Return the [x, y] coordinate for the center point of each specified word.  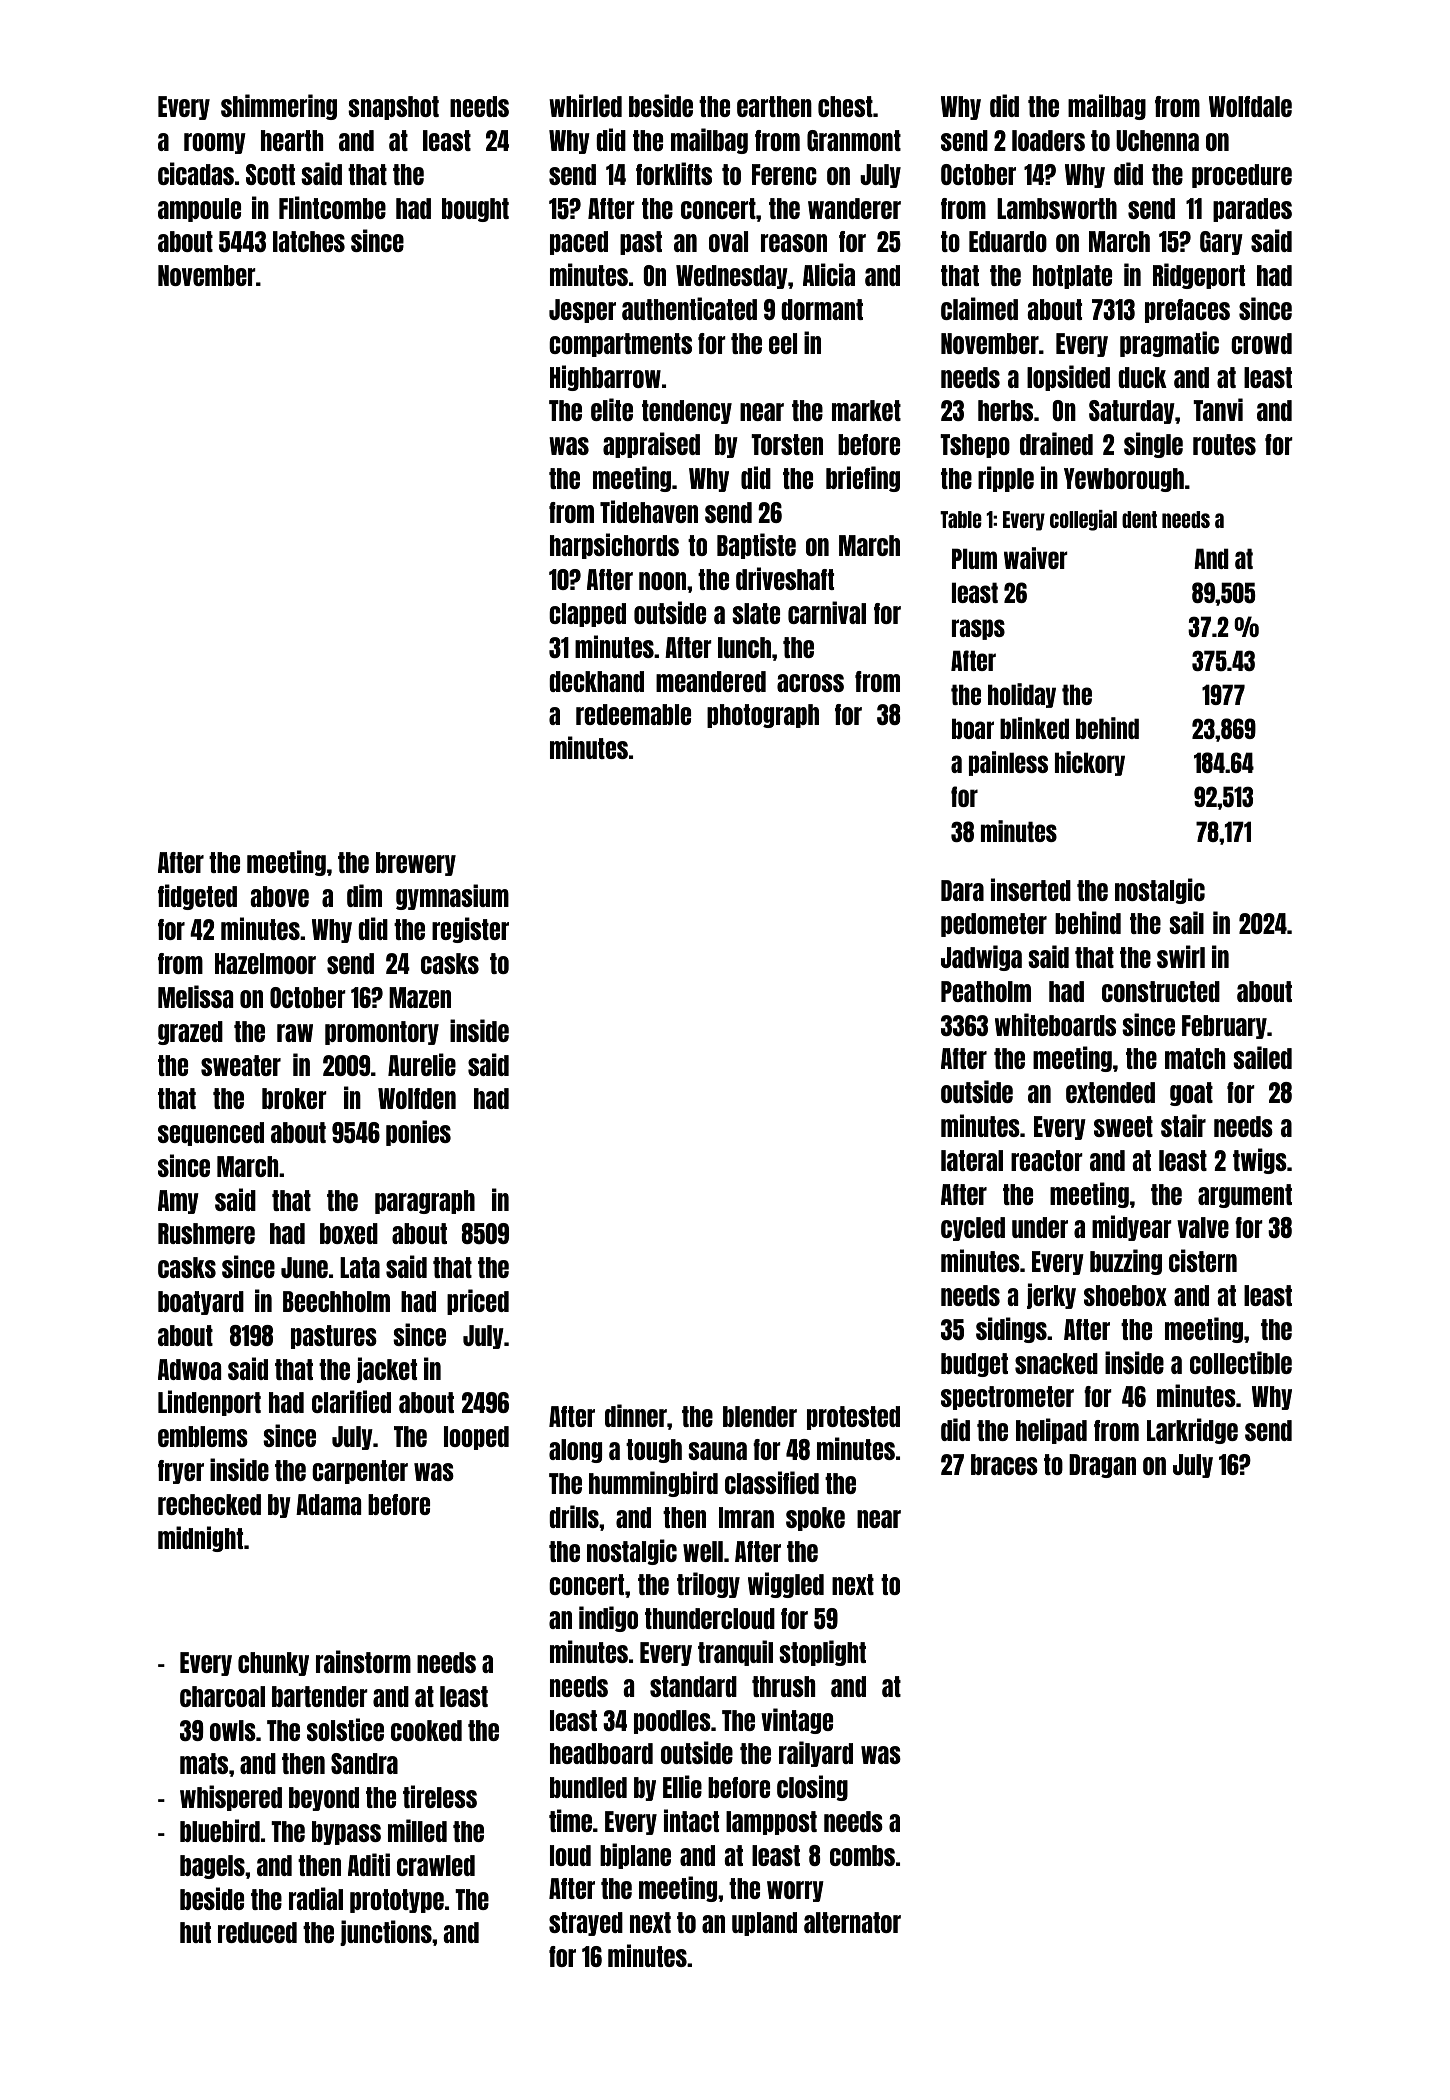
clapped [587, 615]
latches [309, 241]
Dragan [1102, 1466]
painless [1008, 763]
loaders [1048, 140]
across [810, 683]
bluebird [220, 1830]
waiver [1036, 558]
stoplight [822, 1653]
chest [845, 106]
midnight [200, 1539]
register [470, 930]
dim [364, 895]
